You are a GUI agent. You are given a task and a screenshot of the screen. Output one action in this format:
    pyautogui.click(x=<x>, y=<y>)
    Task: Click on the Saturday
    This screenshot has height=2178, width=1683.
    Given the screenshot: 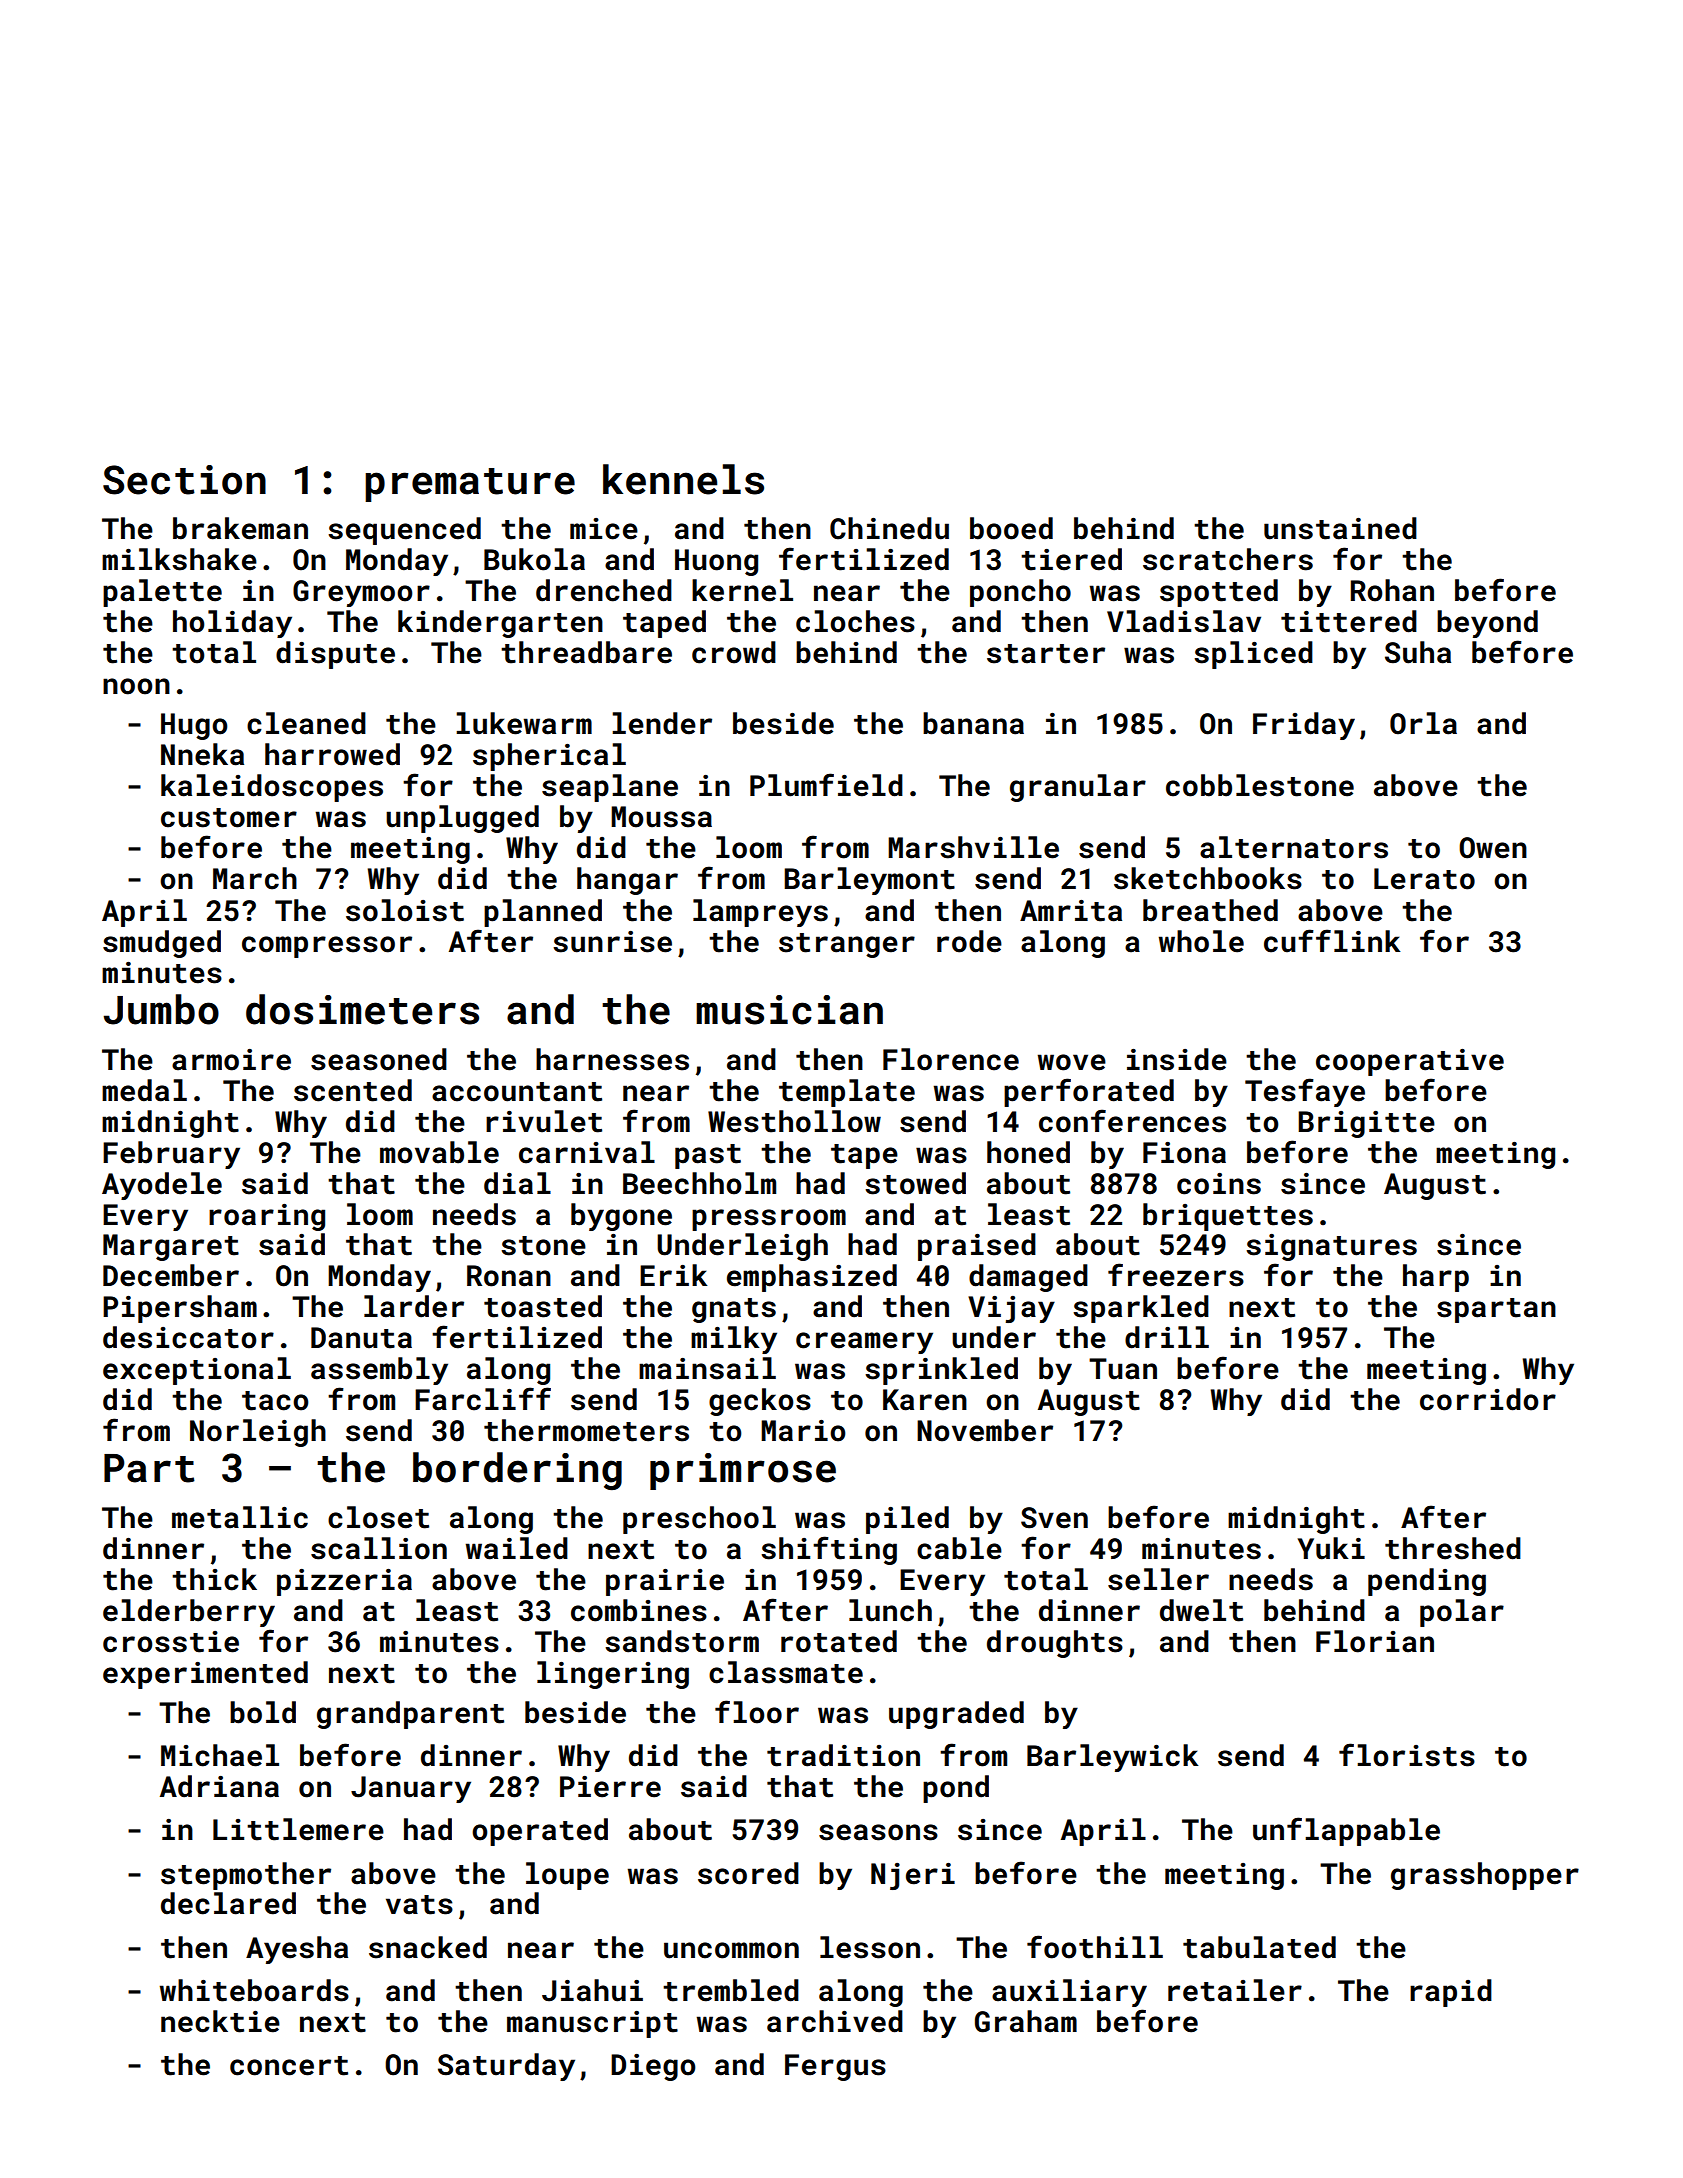 What is the action you would take?
    pyautogui.click(x=506, y=2067)
